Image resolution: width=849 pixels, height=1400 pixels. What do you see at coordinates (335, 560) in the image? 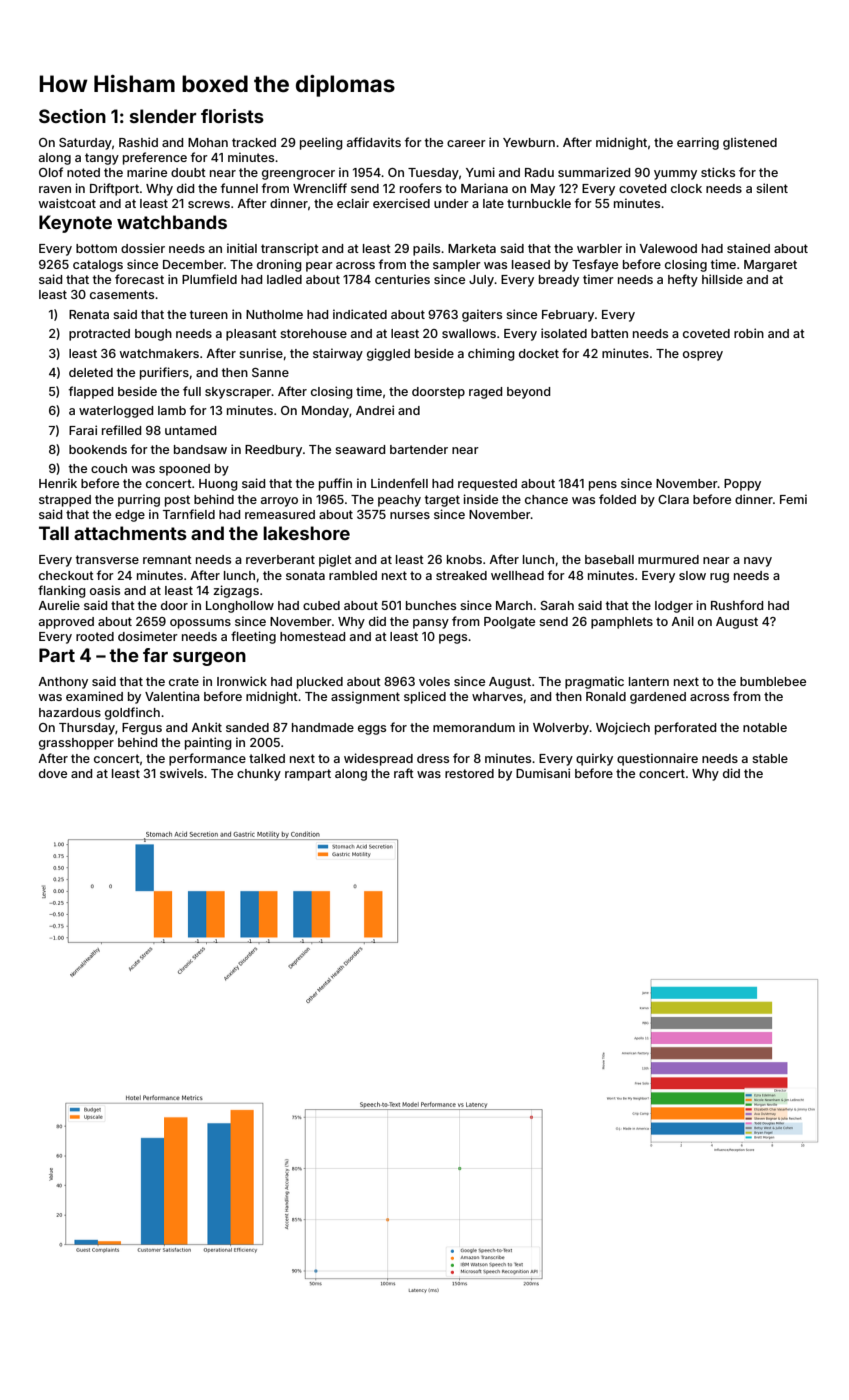
I see `piglet` at bounding box center [335, 560].
